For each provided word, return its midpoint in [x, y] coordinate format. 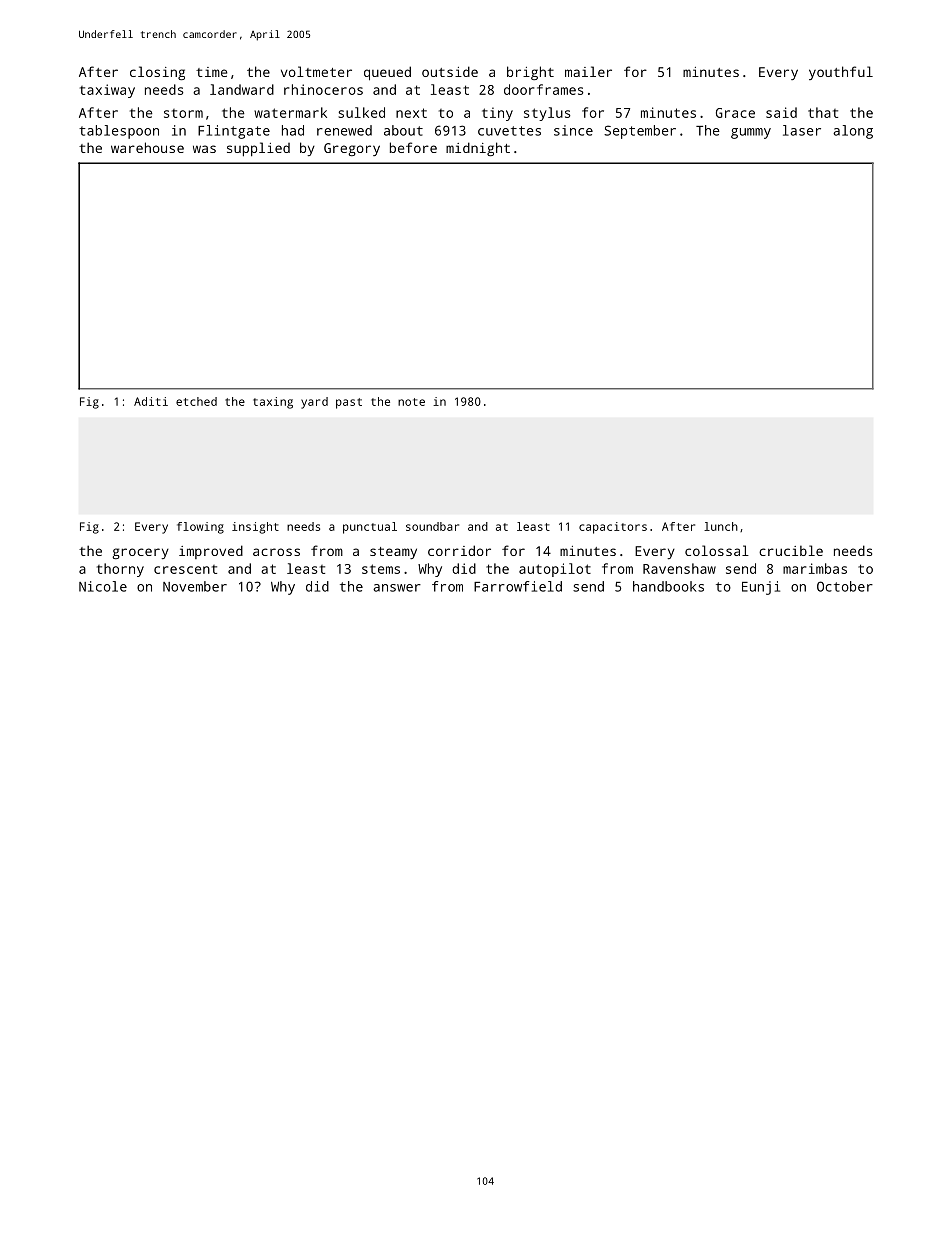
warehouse [147, 147]
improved [211, 552]
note [411, 402]
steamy [393, 553]
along [853, 132]
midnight [478, 149]
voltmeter [316, 71]
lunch [721, 526]
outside [450, 71]
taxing [273, 403]
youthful [841, 73]
